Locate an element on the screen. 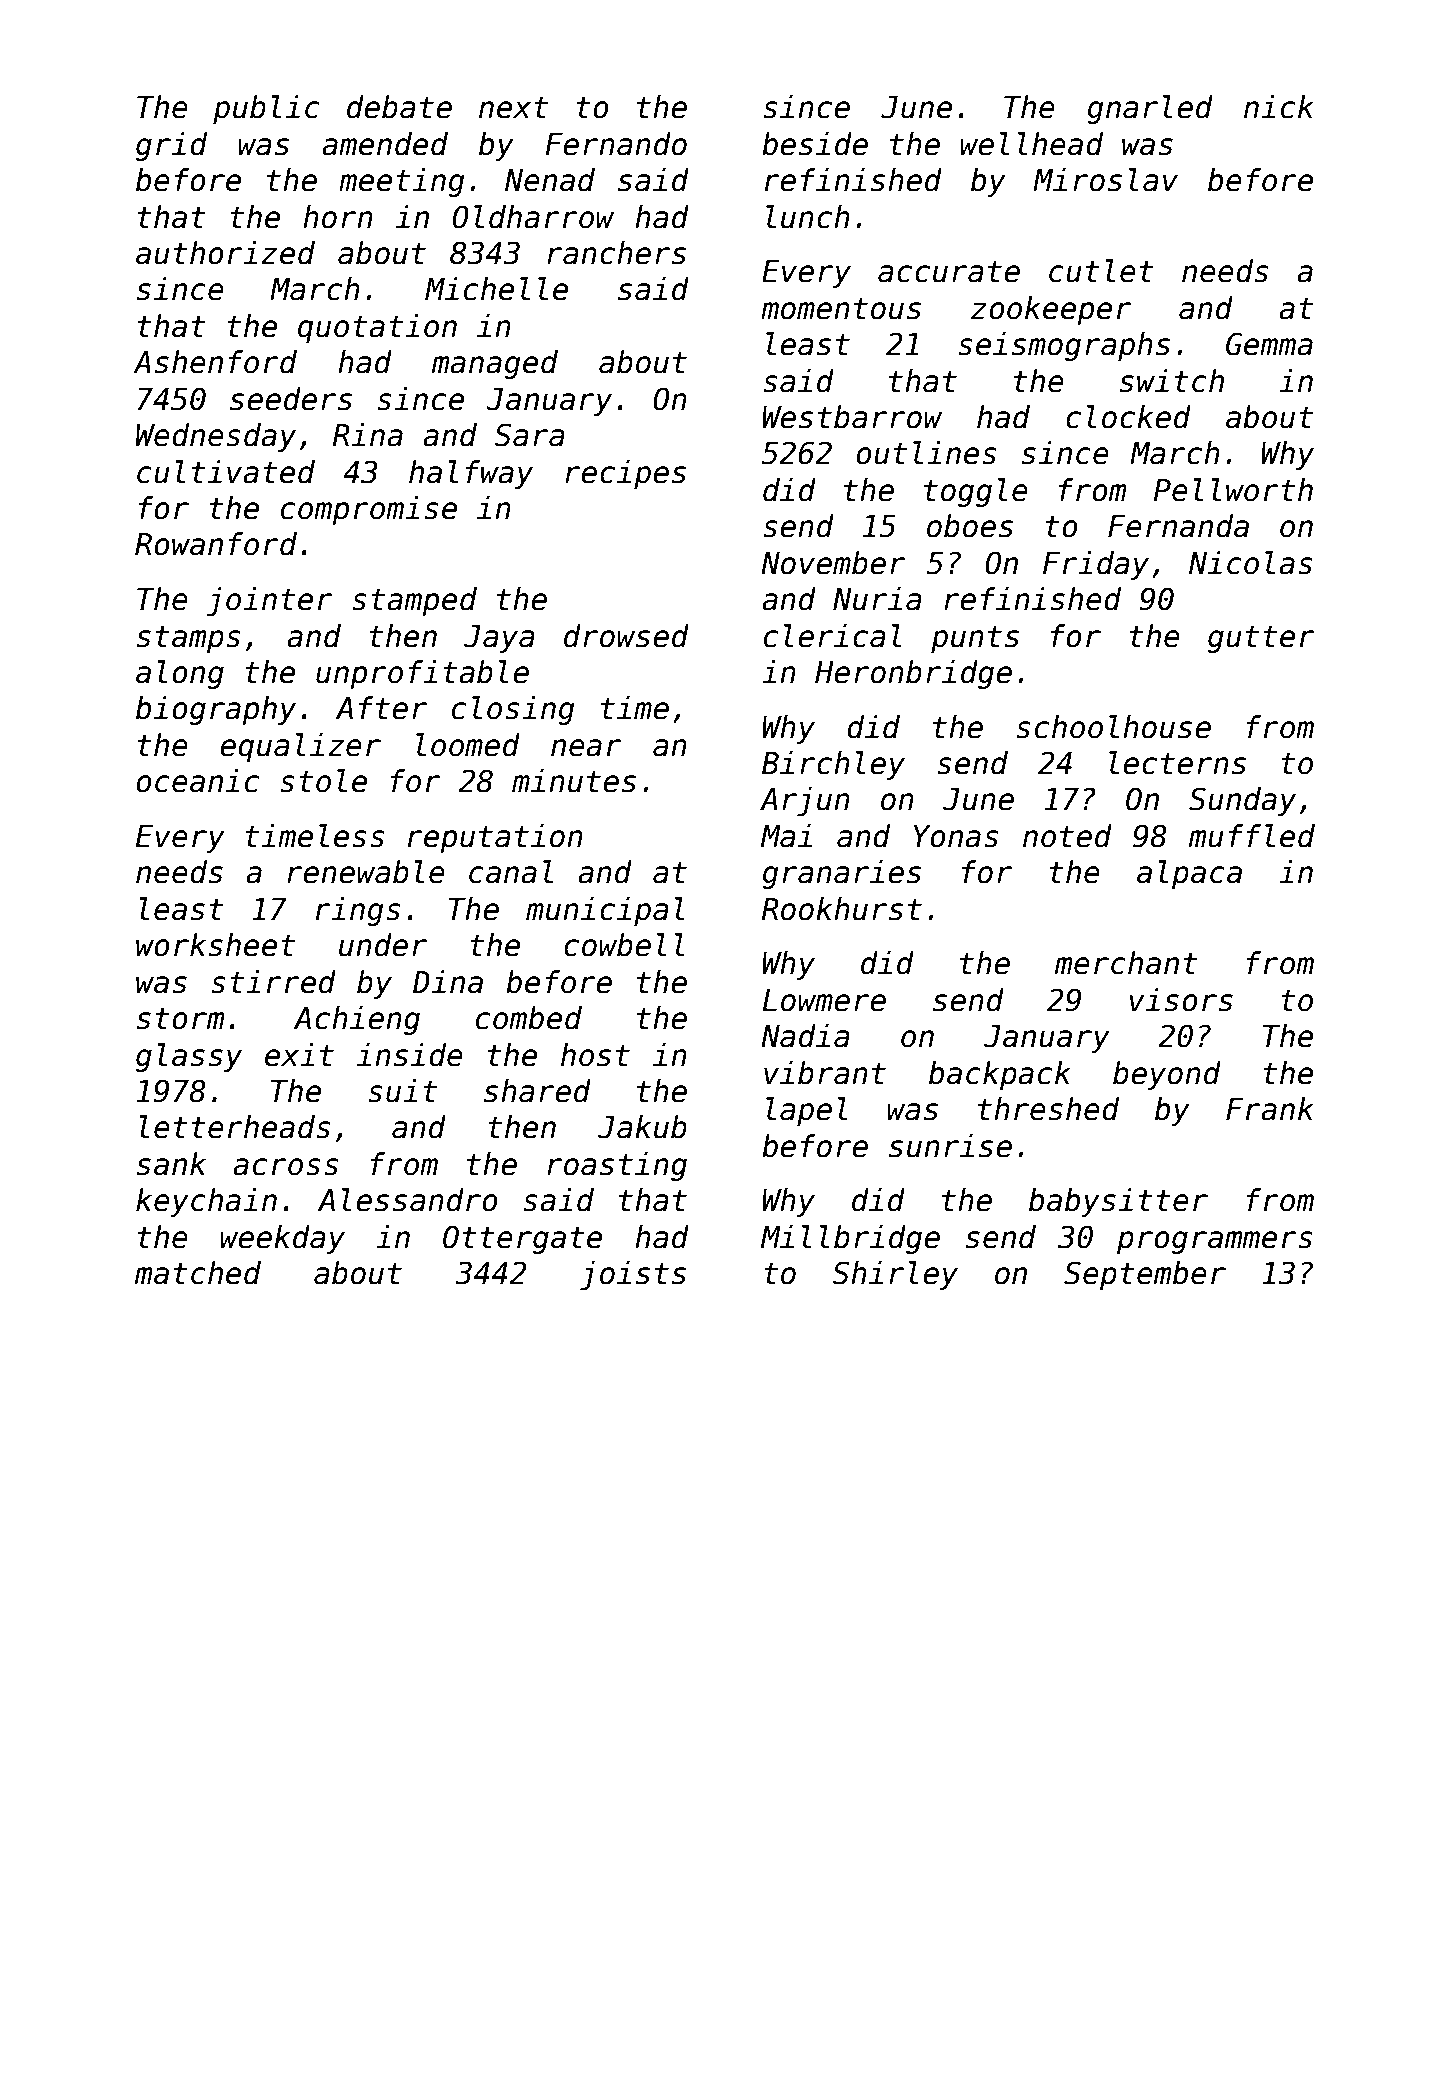 Image resolution: width=1450 pixels, height=2100 pixels. Fernanda is located at coordinates (1178, 526).
